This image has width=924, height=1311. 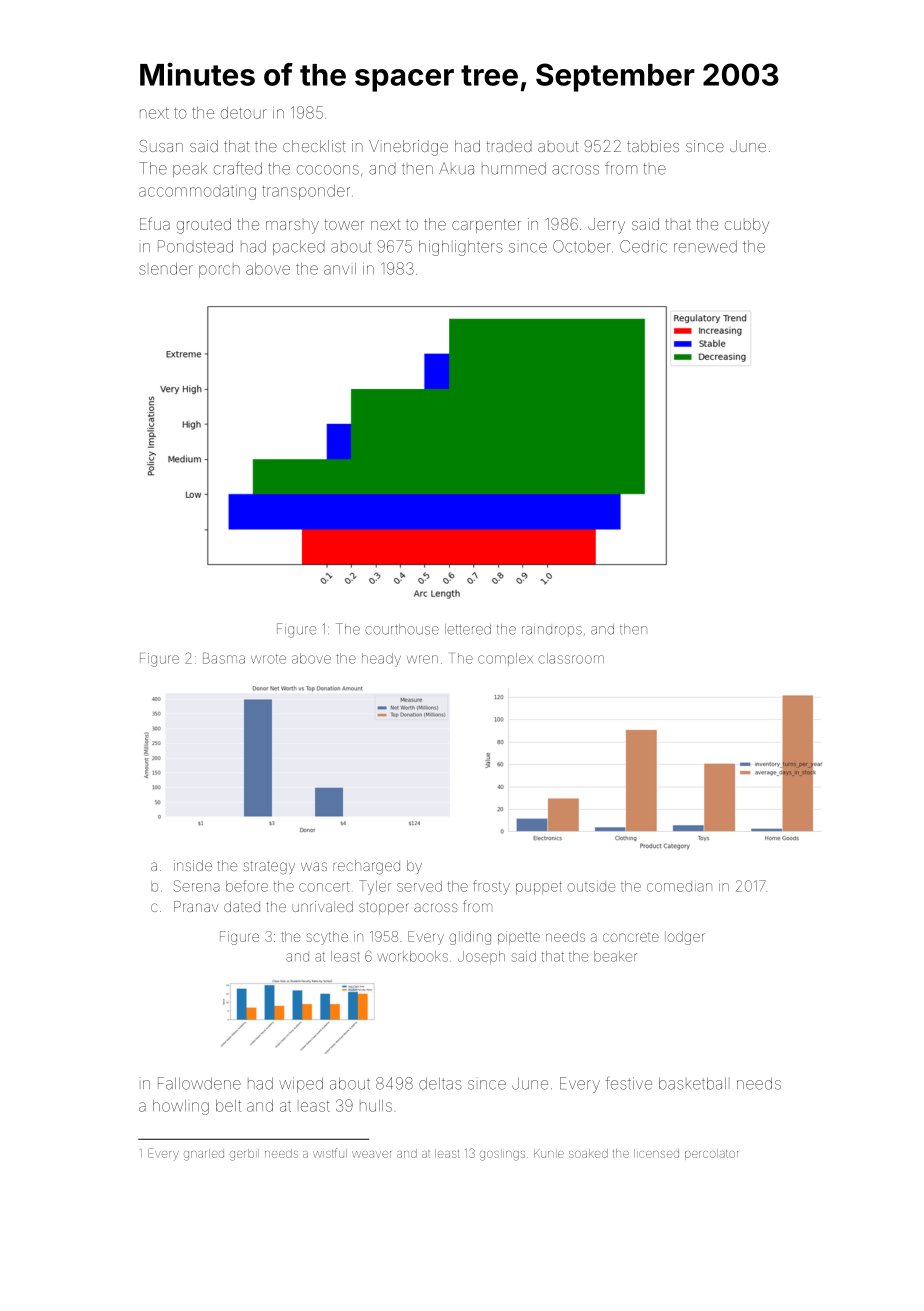 I want to click on porch, so click(x=219, y=271).
